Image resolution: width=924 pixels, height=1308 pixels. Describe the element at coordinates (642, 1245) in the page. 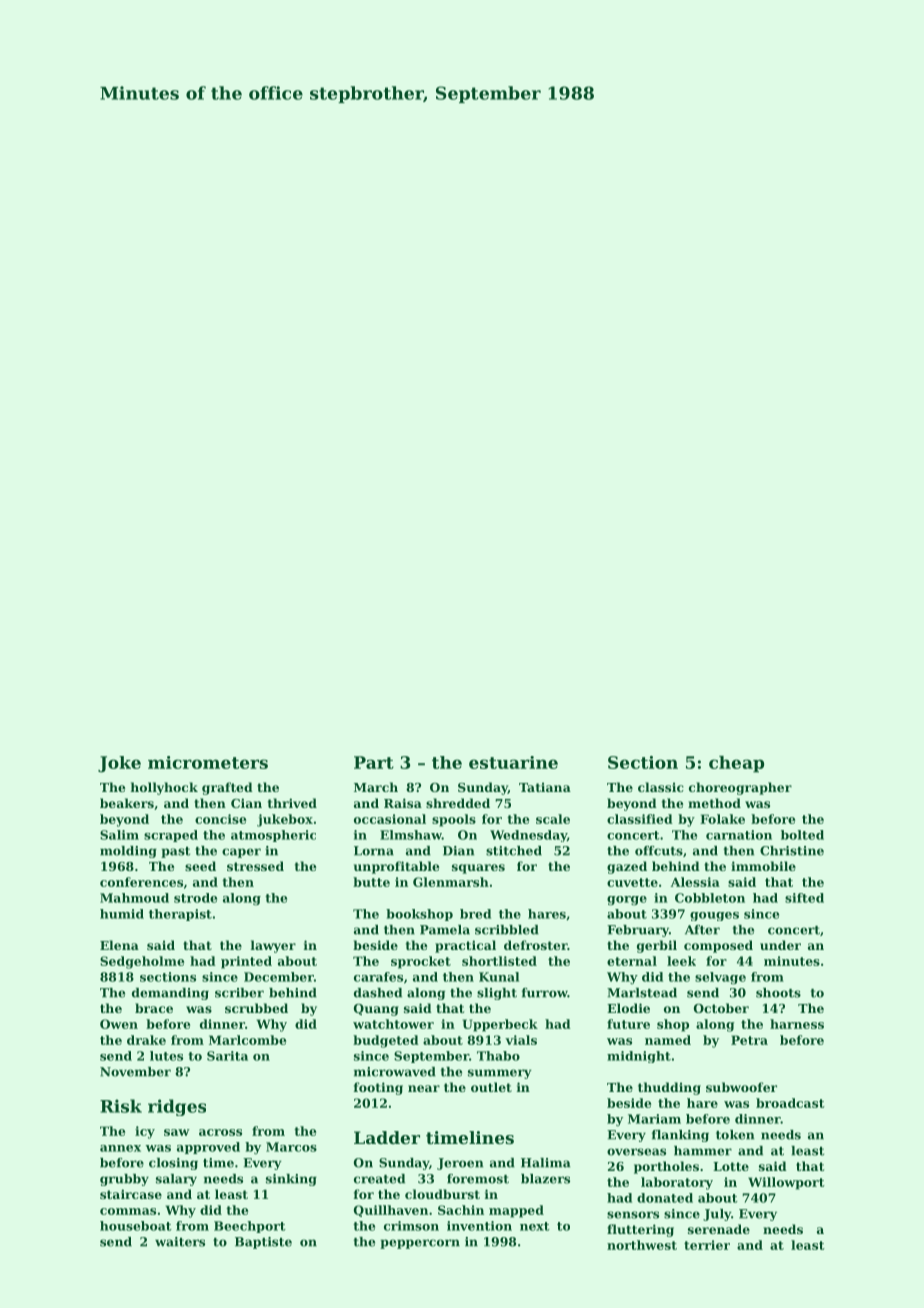

I see `northwest` at that location.
